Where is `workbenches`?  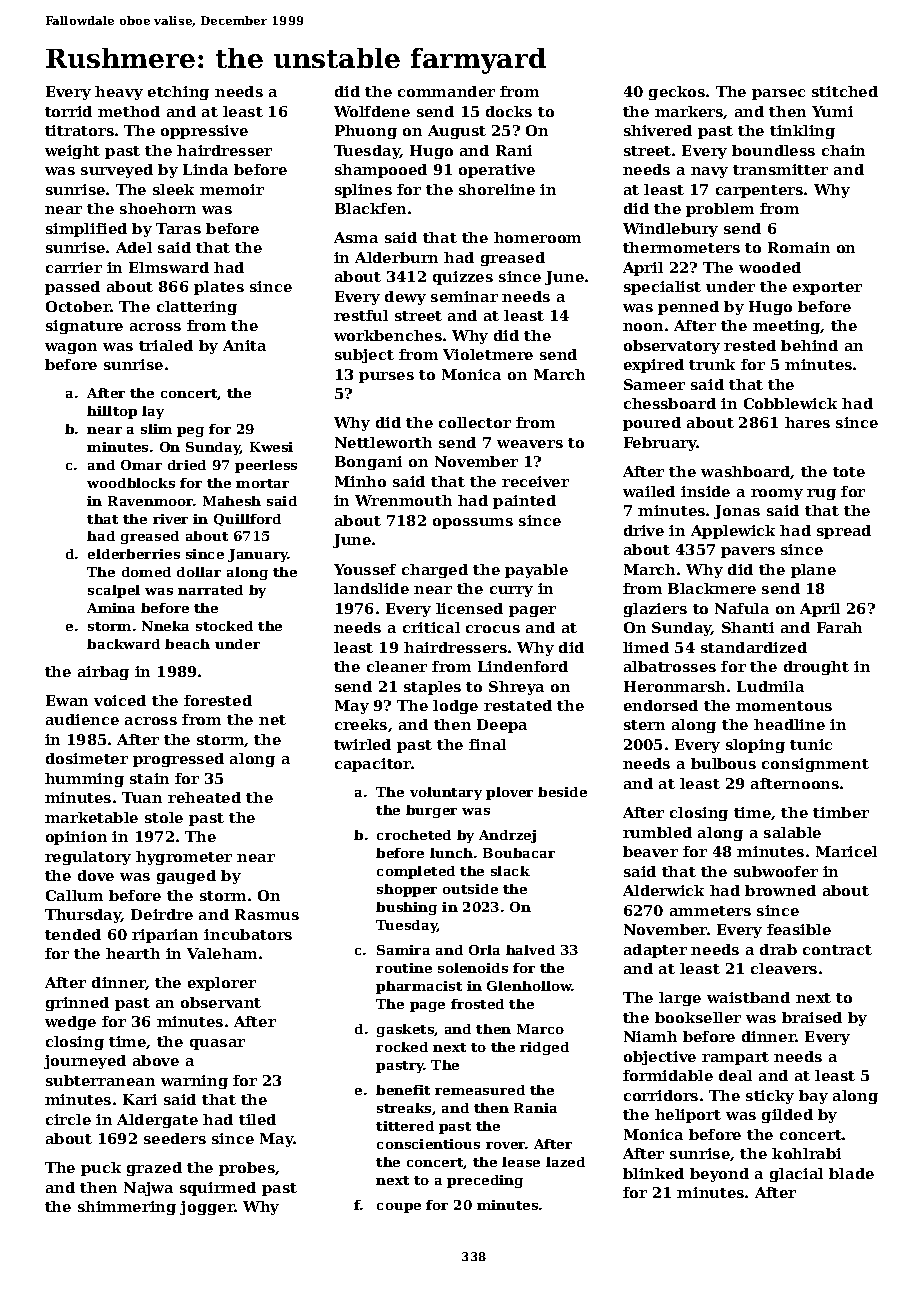 workbenches is located at coordinates (388, 335).
